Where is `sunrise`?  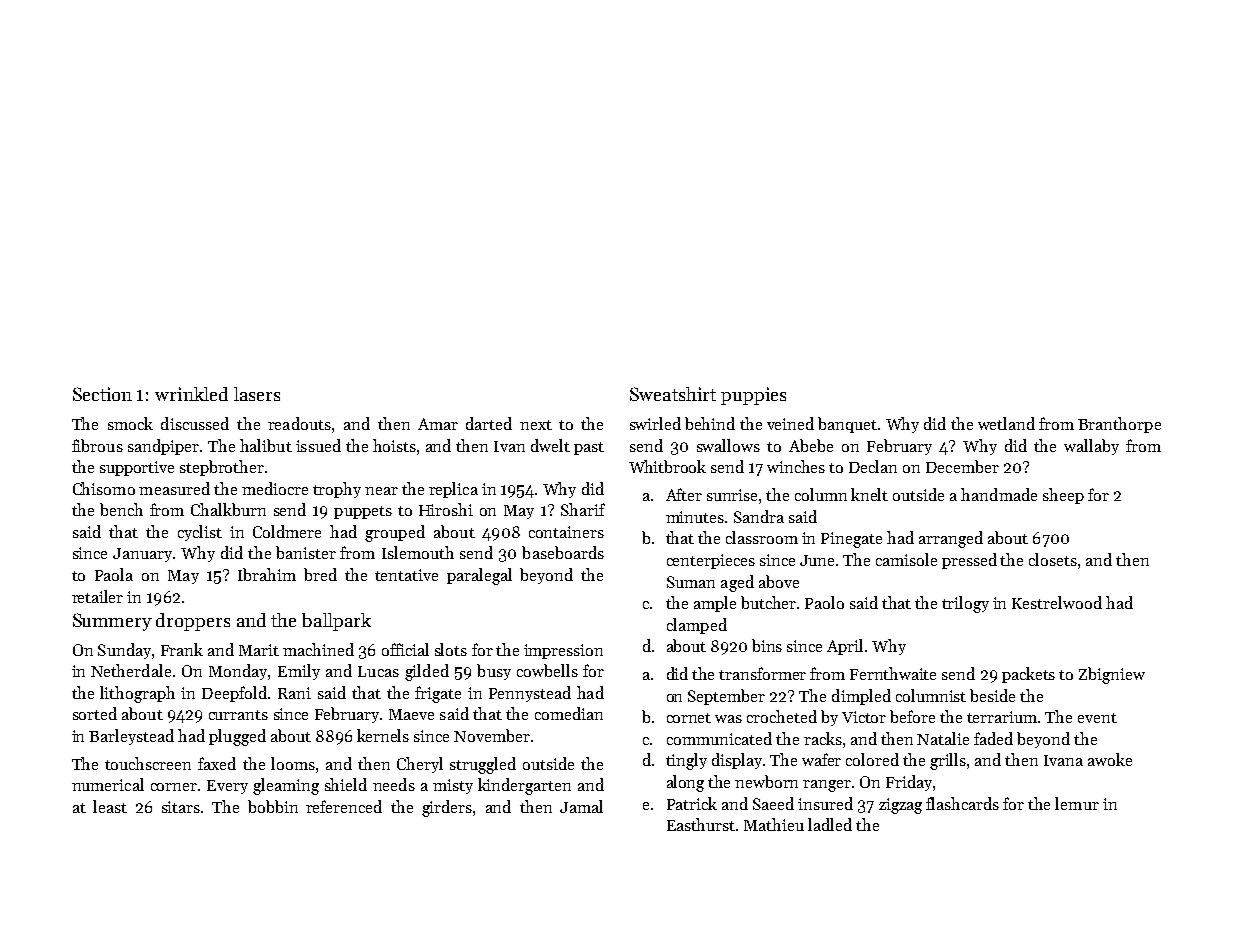
sunrise is located at coordinates (732, 495).
